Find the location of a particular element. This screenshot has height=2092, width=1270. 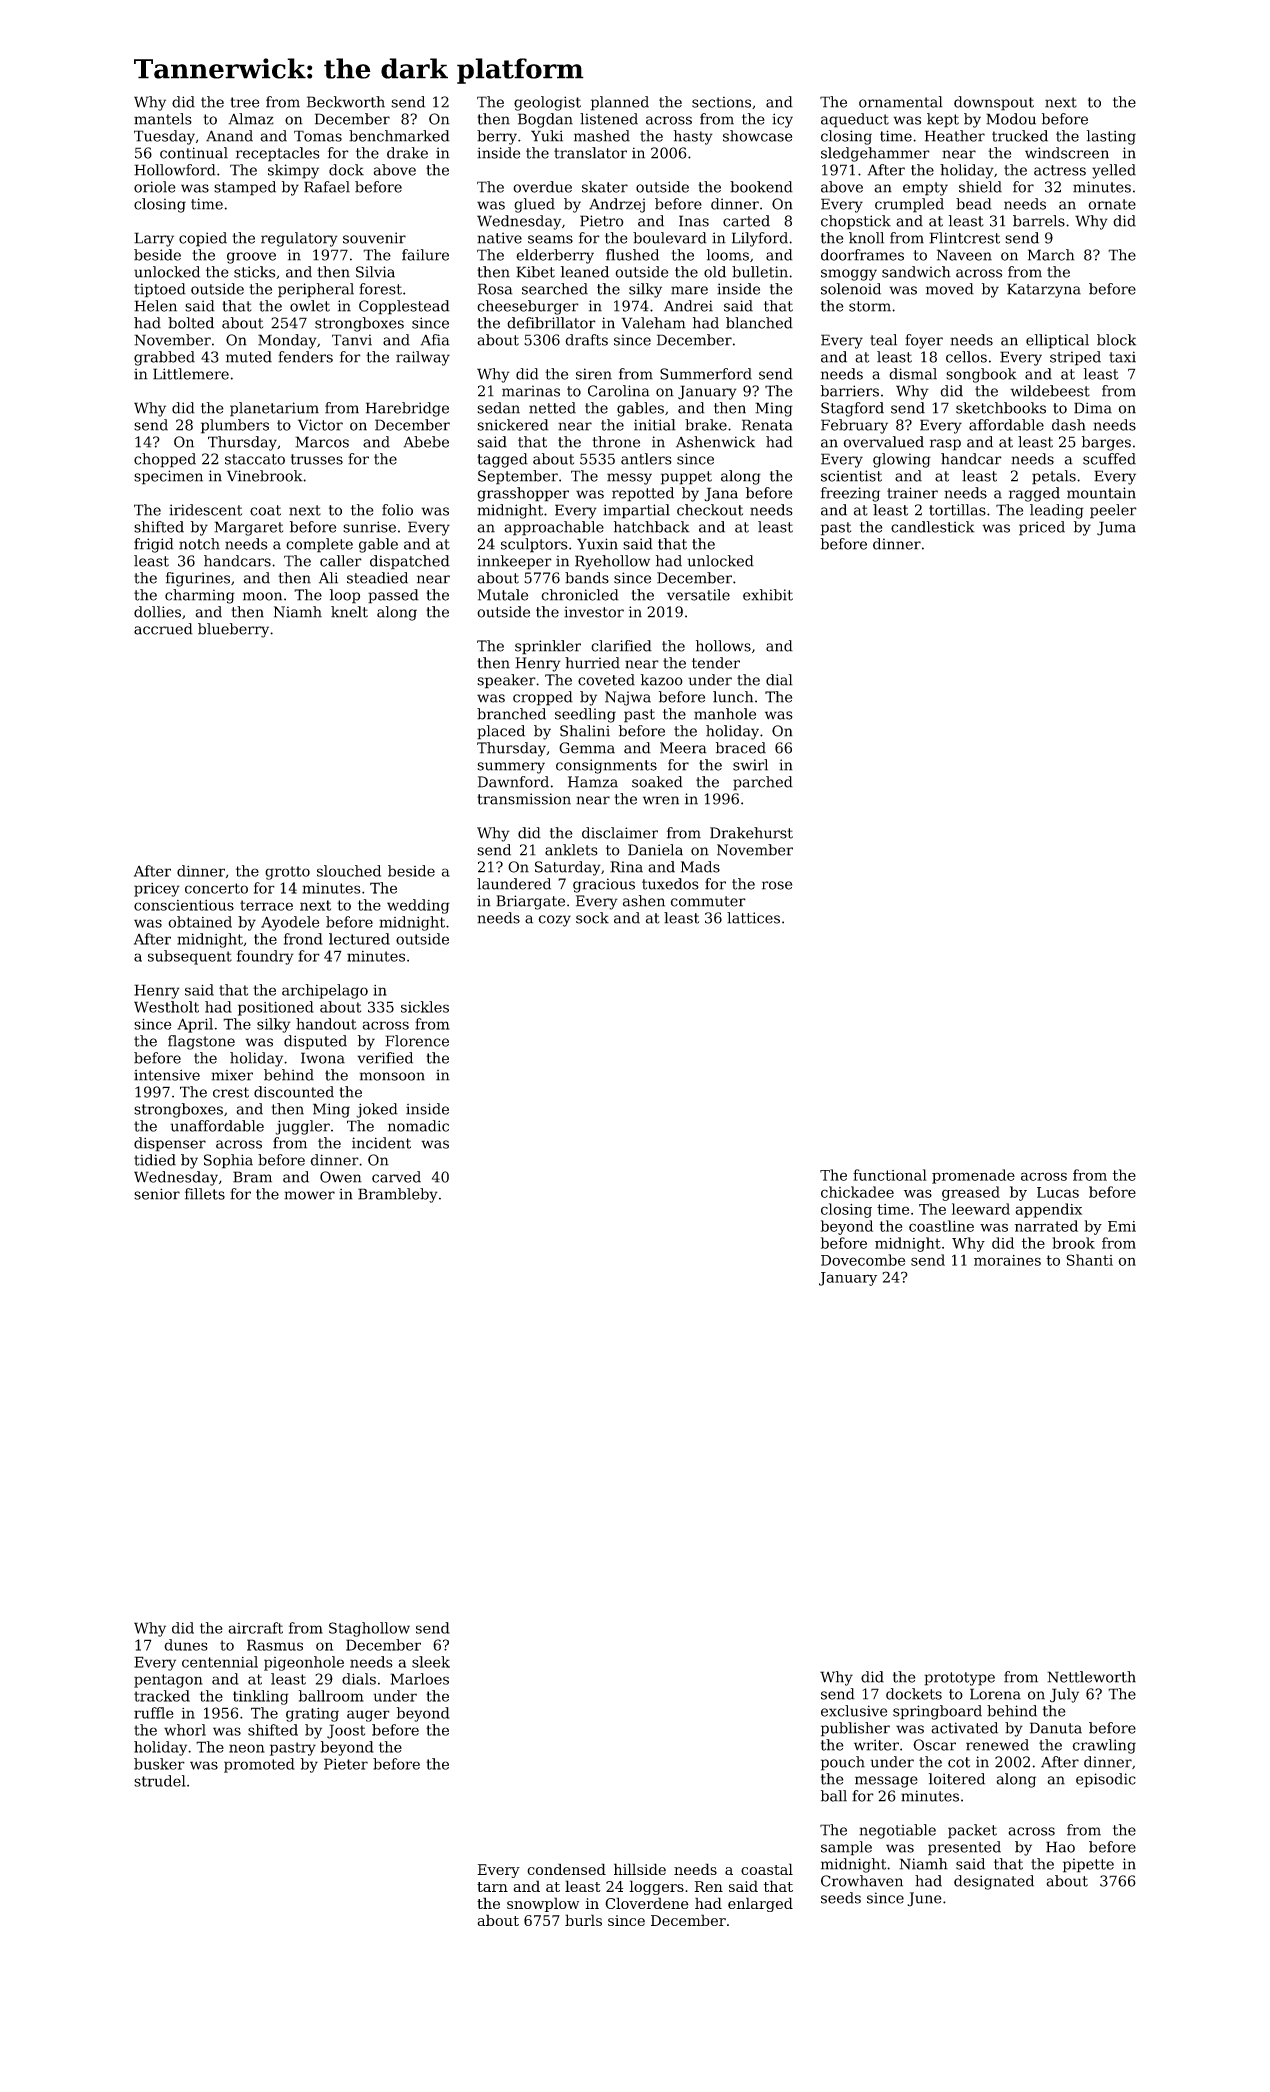

moraines is located at coordinates (1007, 1260).
